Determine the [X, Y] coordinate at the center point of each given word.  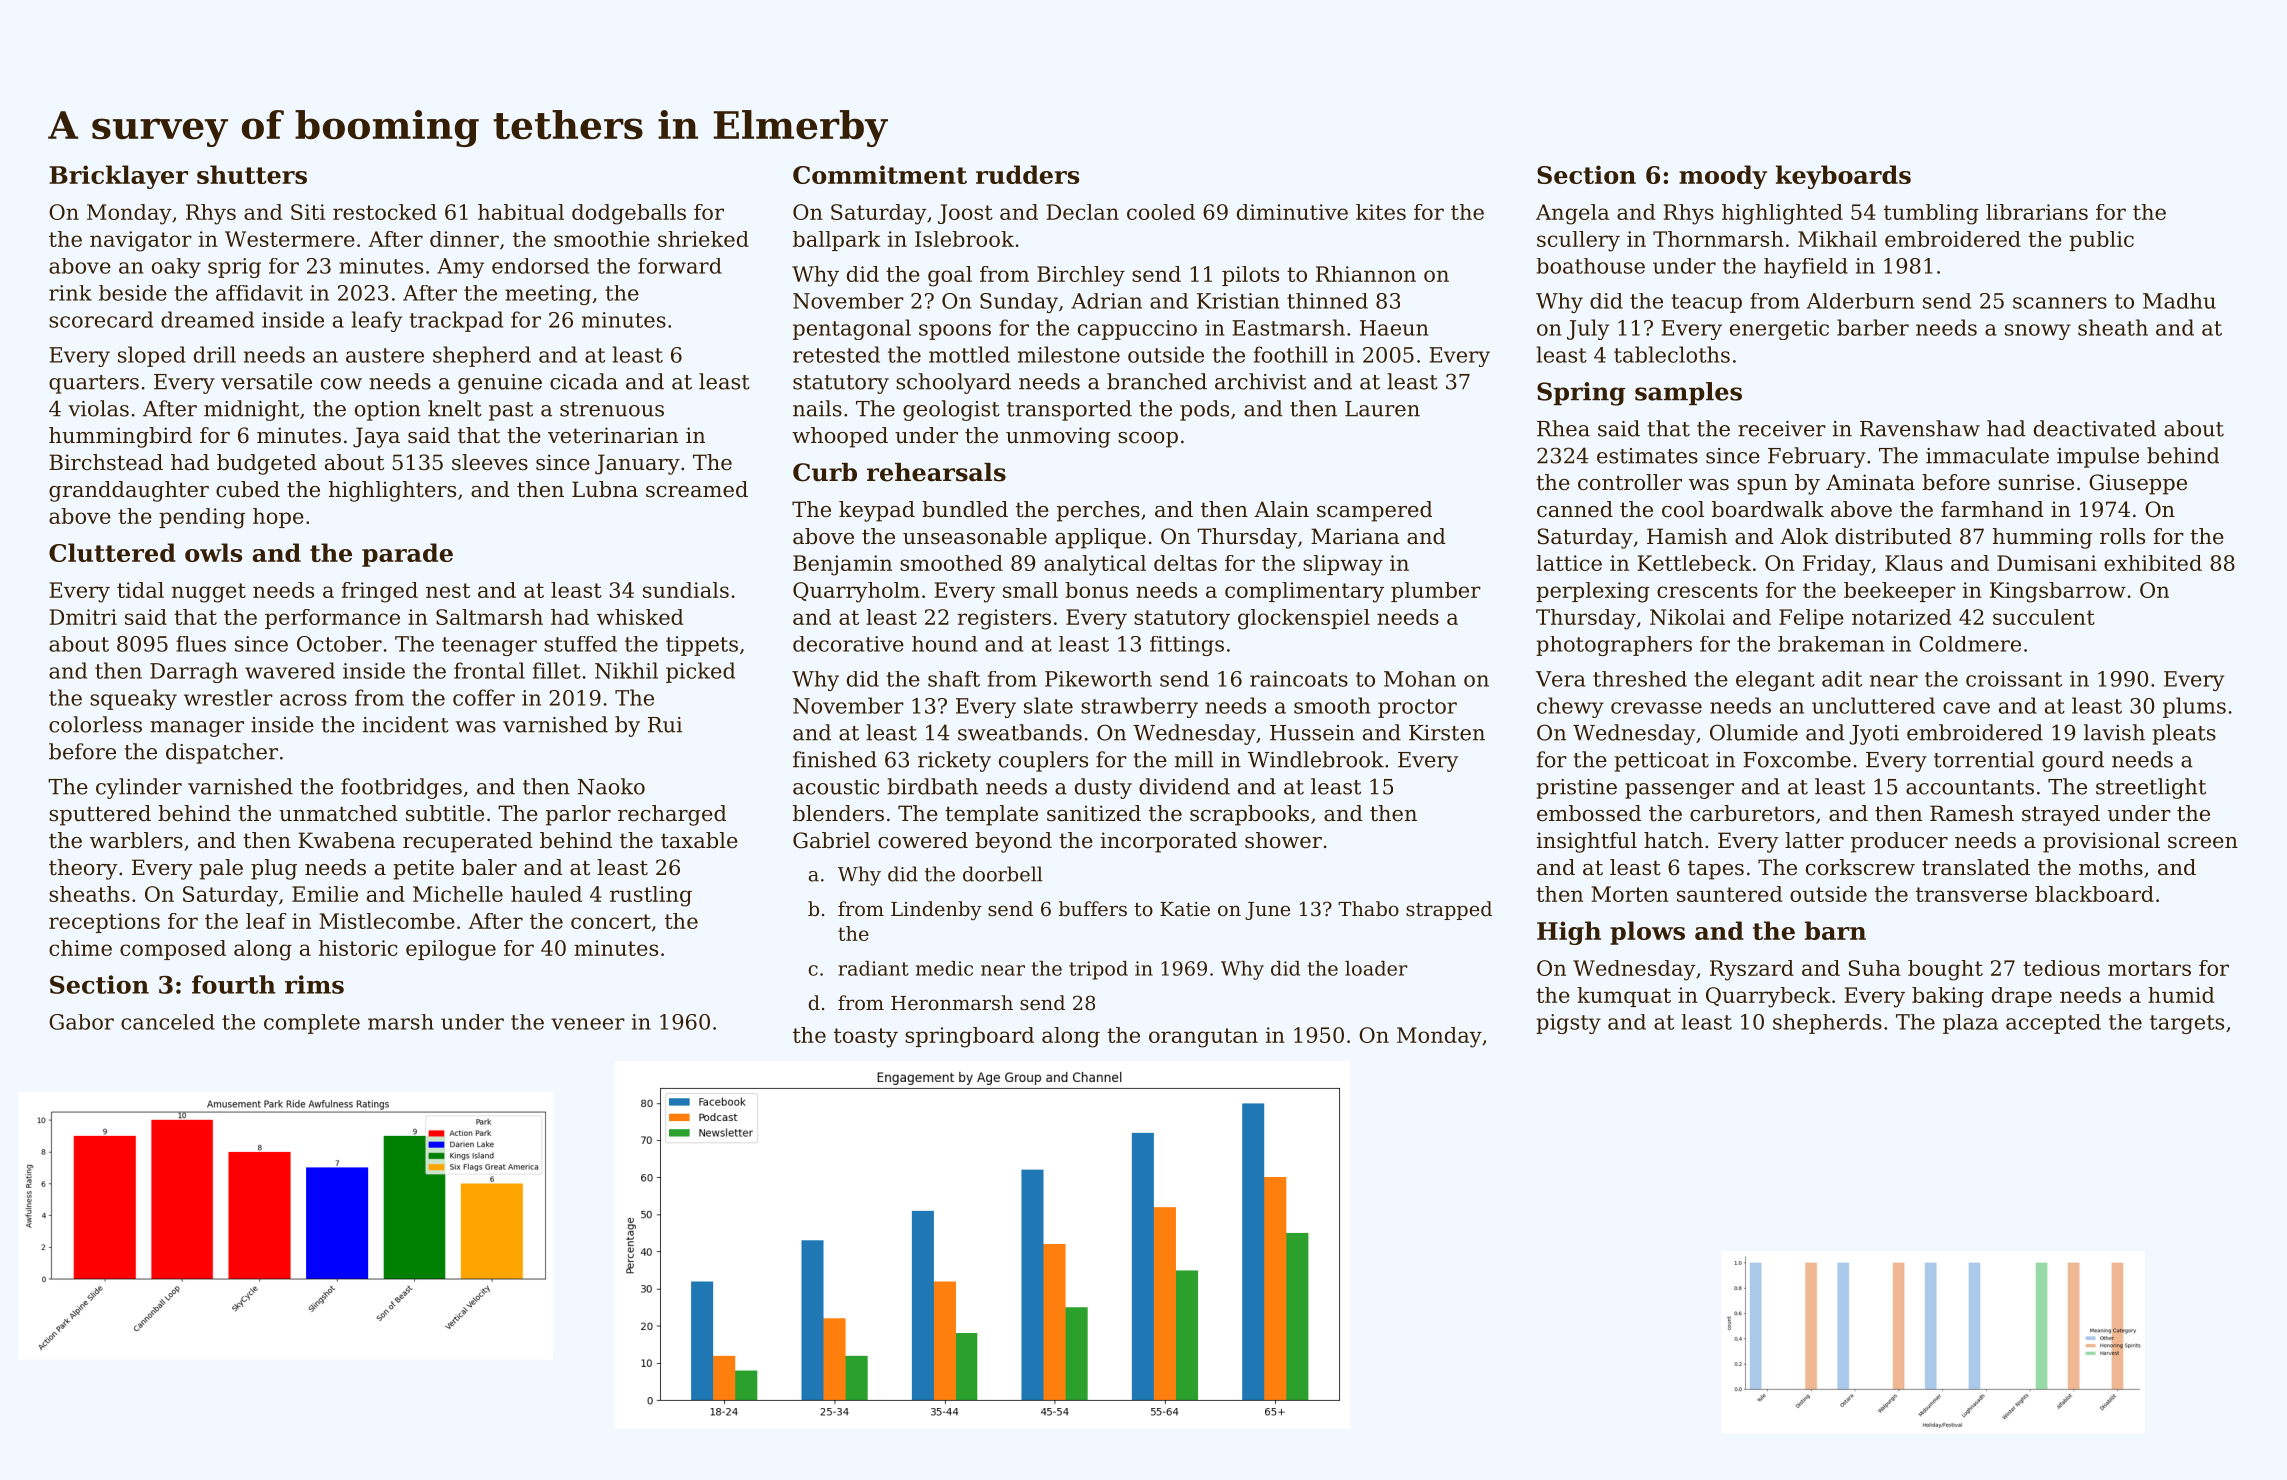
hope [278, 518]
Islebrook [964, 239]
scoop [1148, 440]
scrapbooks [1249, 815]
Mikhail [1837, 239]
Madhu [2179, 301]
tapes [1716, 870]
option [388, 411]
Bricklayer [118, 177]
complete [312, 1024]
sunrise [2036, 482]
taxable [699, 840]
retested [836, 354]
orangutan [1203, 1038]
